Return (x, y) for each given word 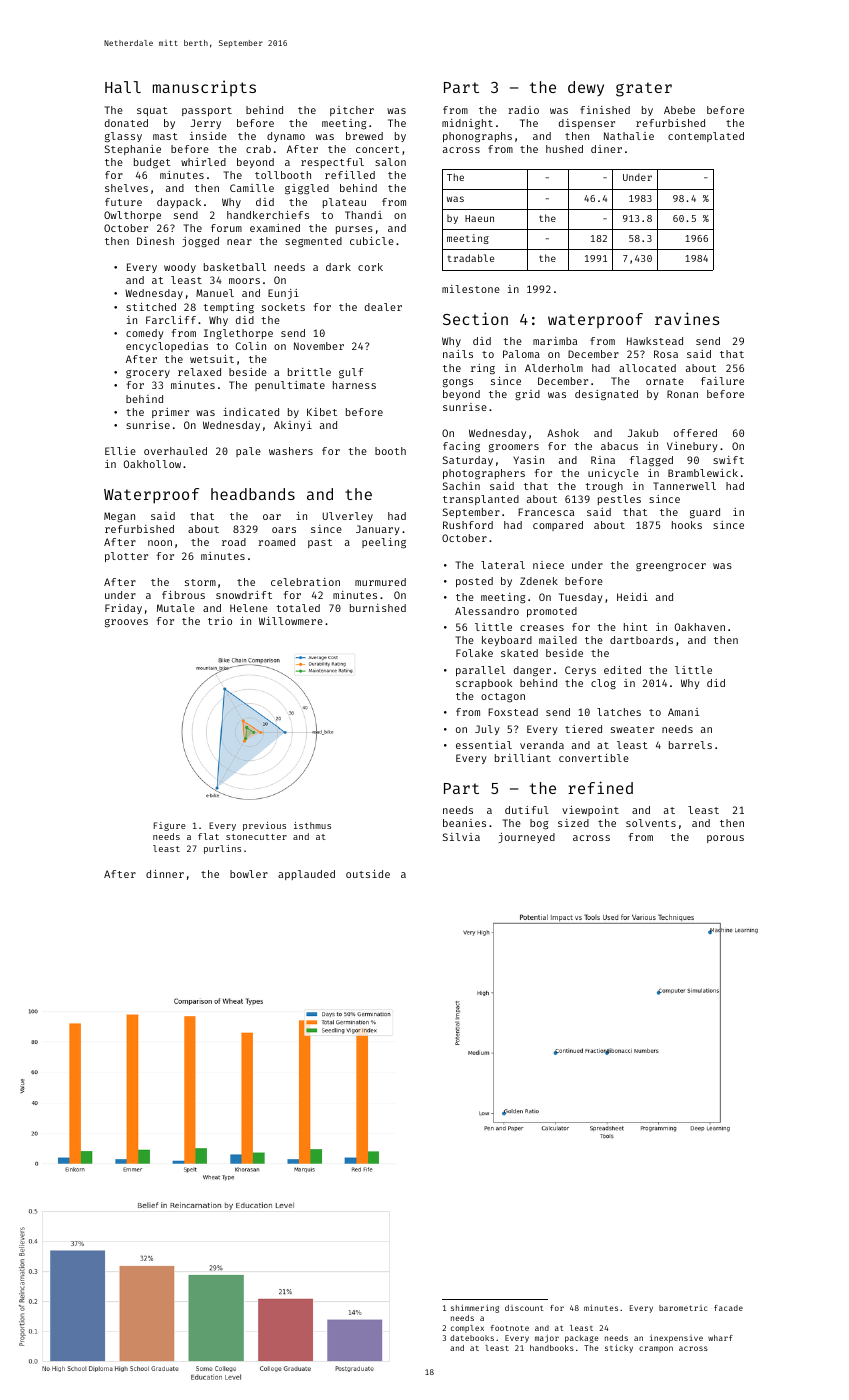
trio (220, 621)
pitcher (352, 111)
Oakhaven (700, 627)
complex (467, 1329)
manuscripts (204, 88)
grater (644, 89)
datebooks (472, 1338)
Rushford (468, 525)
